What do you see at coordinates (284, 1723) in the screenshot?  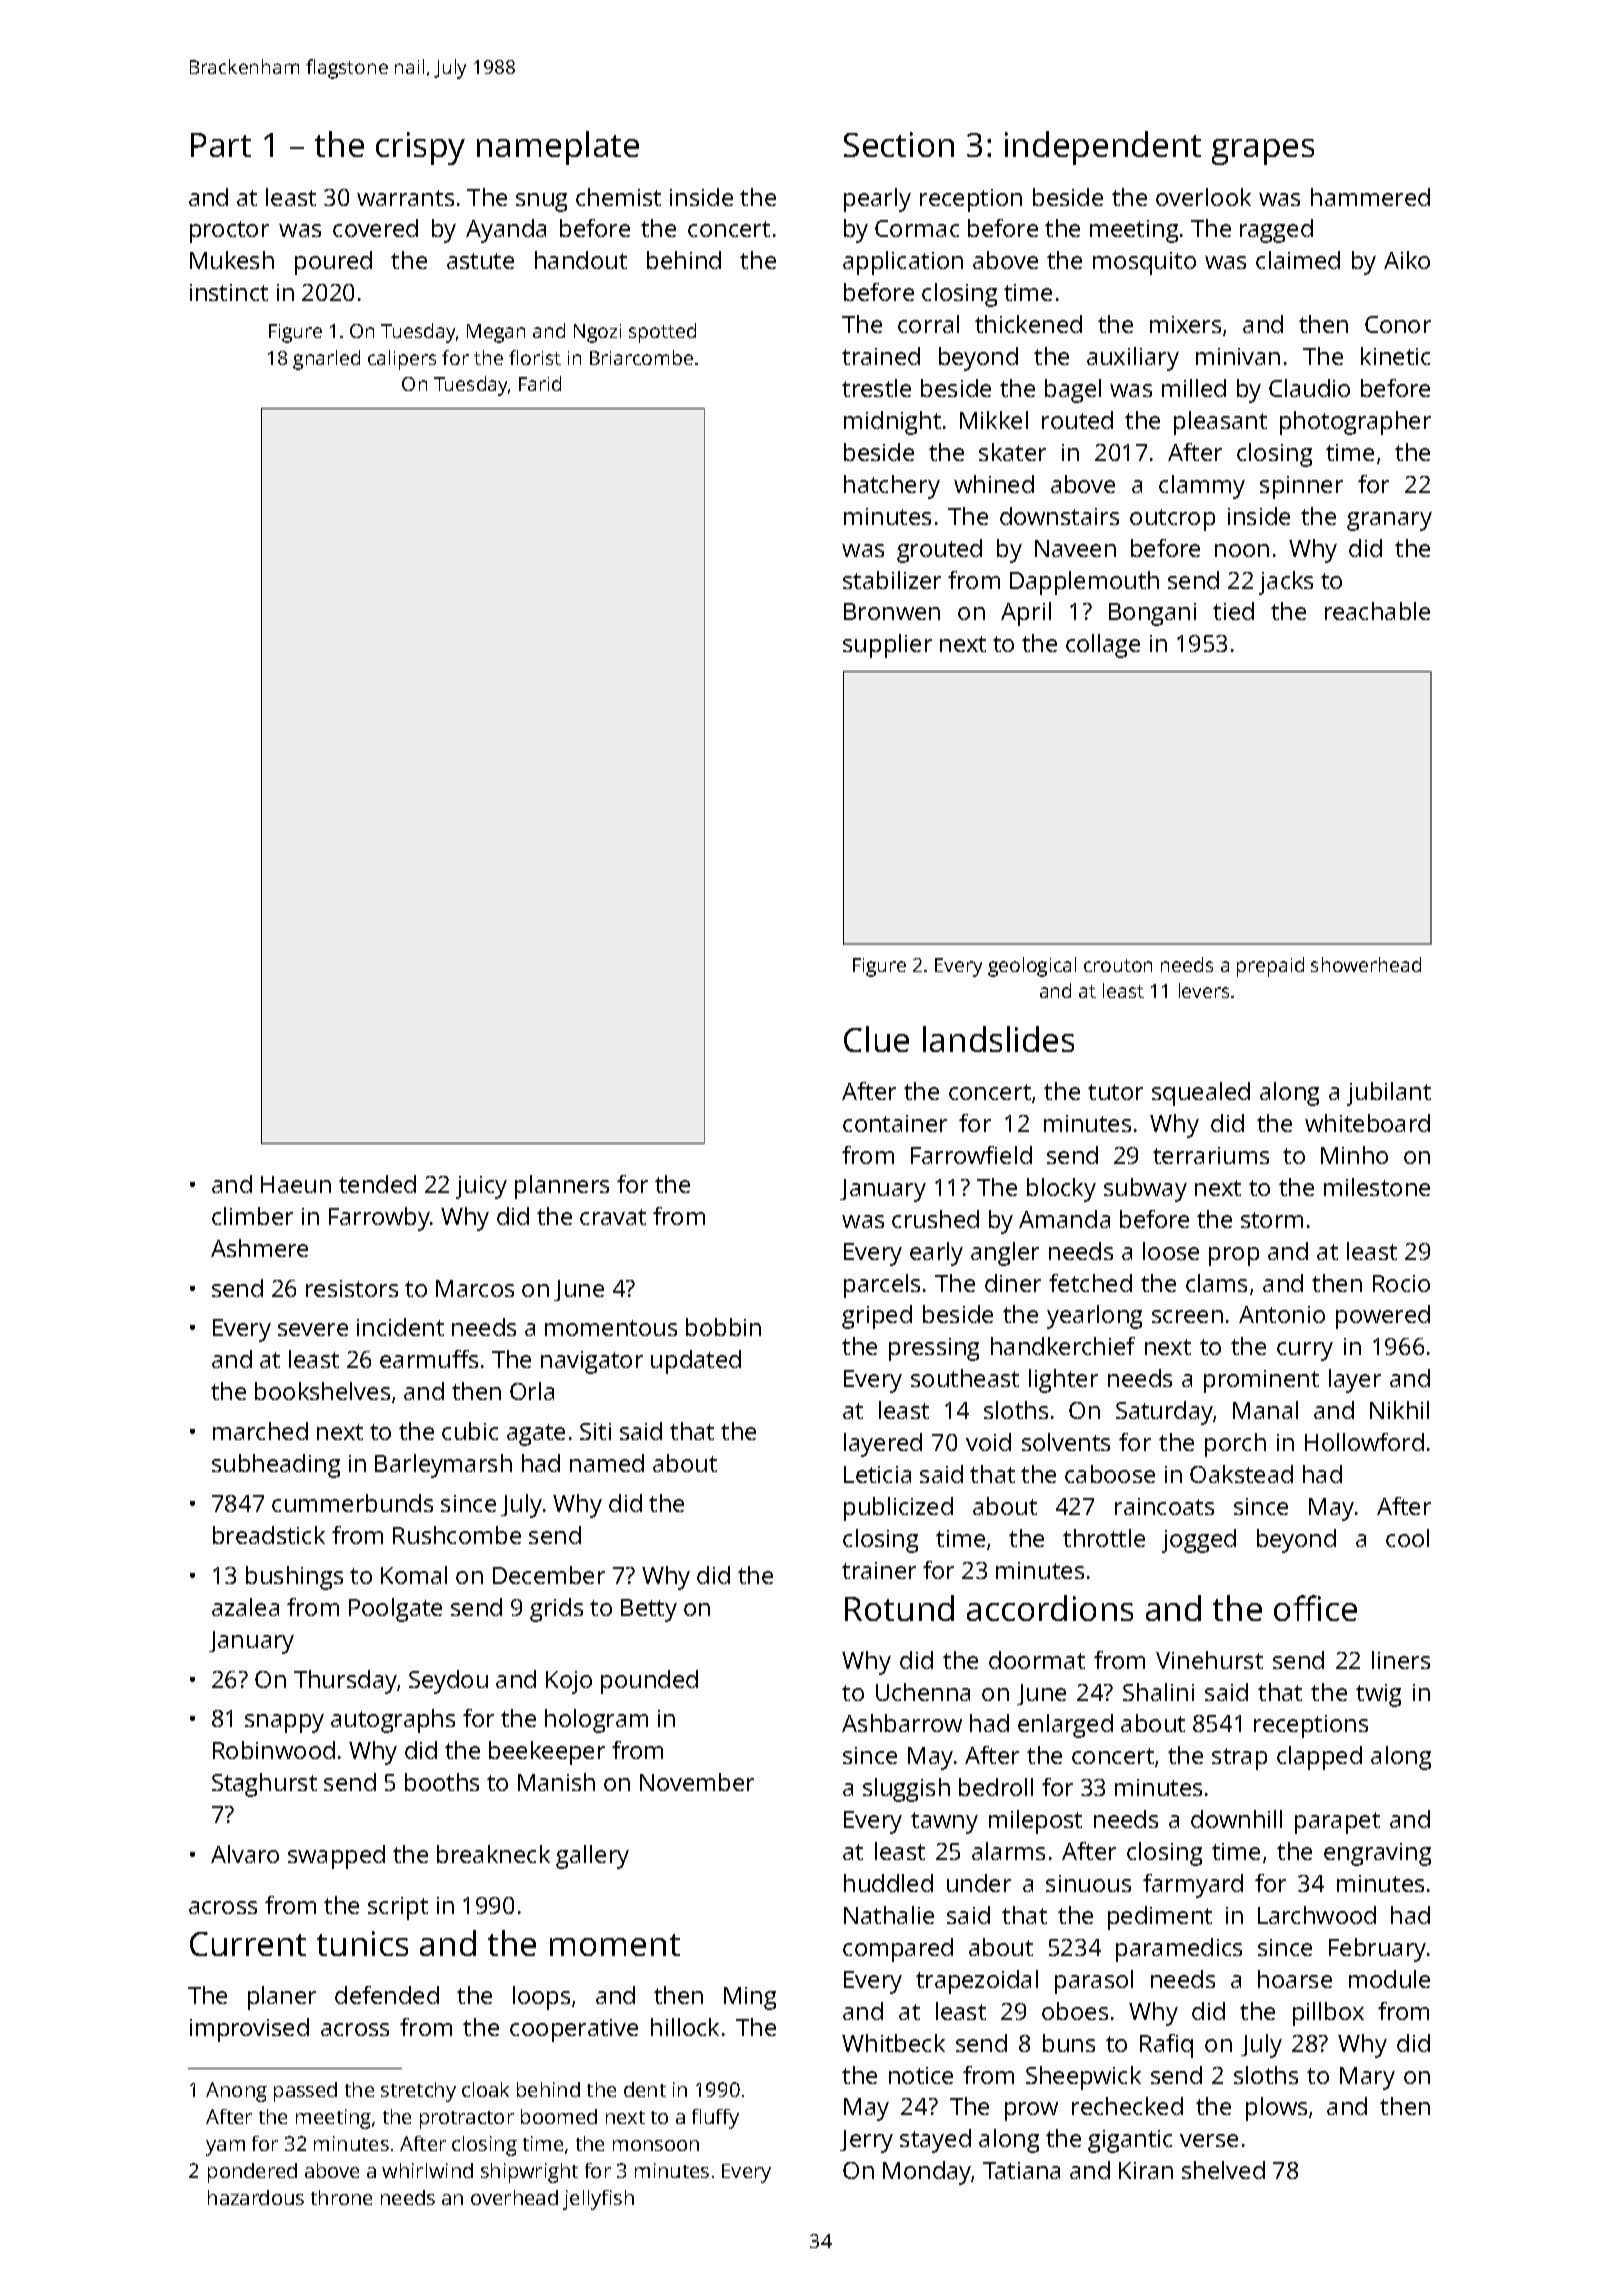 I see `snappy` at bounding box center [284, 1723].
